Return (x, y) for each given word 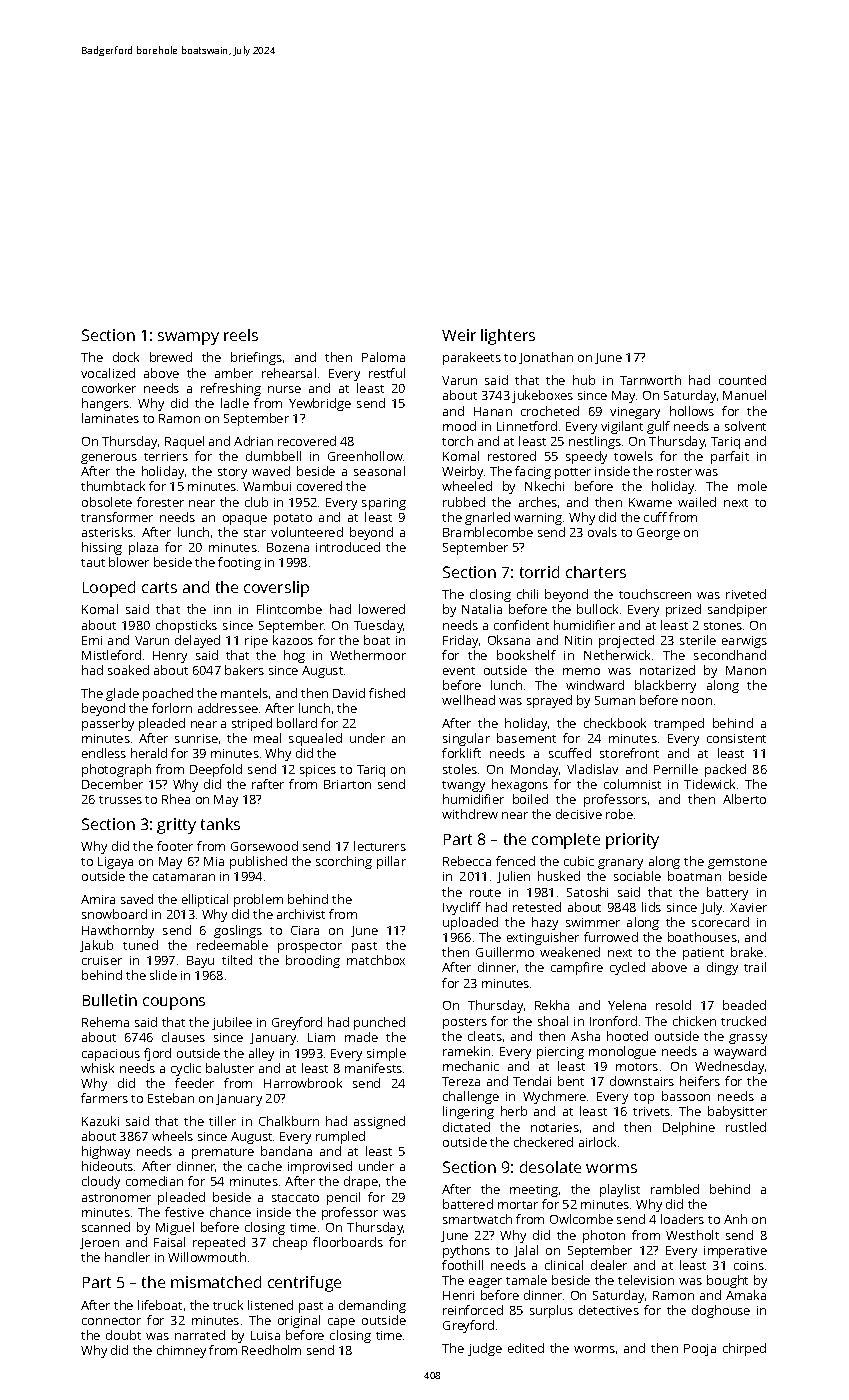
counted (742, 380)
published (258, 862)
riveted (746, 594)
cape (341, 1323)
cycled (627, 968)
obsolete (107, 502)
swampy (188, 338)
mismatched (216, 1282)
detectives (609, 1310)
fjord (157, 1054)
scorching (344, 862)
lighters (508, 337)
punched (379, 1023)
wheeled (467, 486)
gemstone (737, 863)
